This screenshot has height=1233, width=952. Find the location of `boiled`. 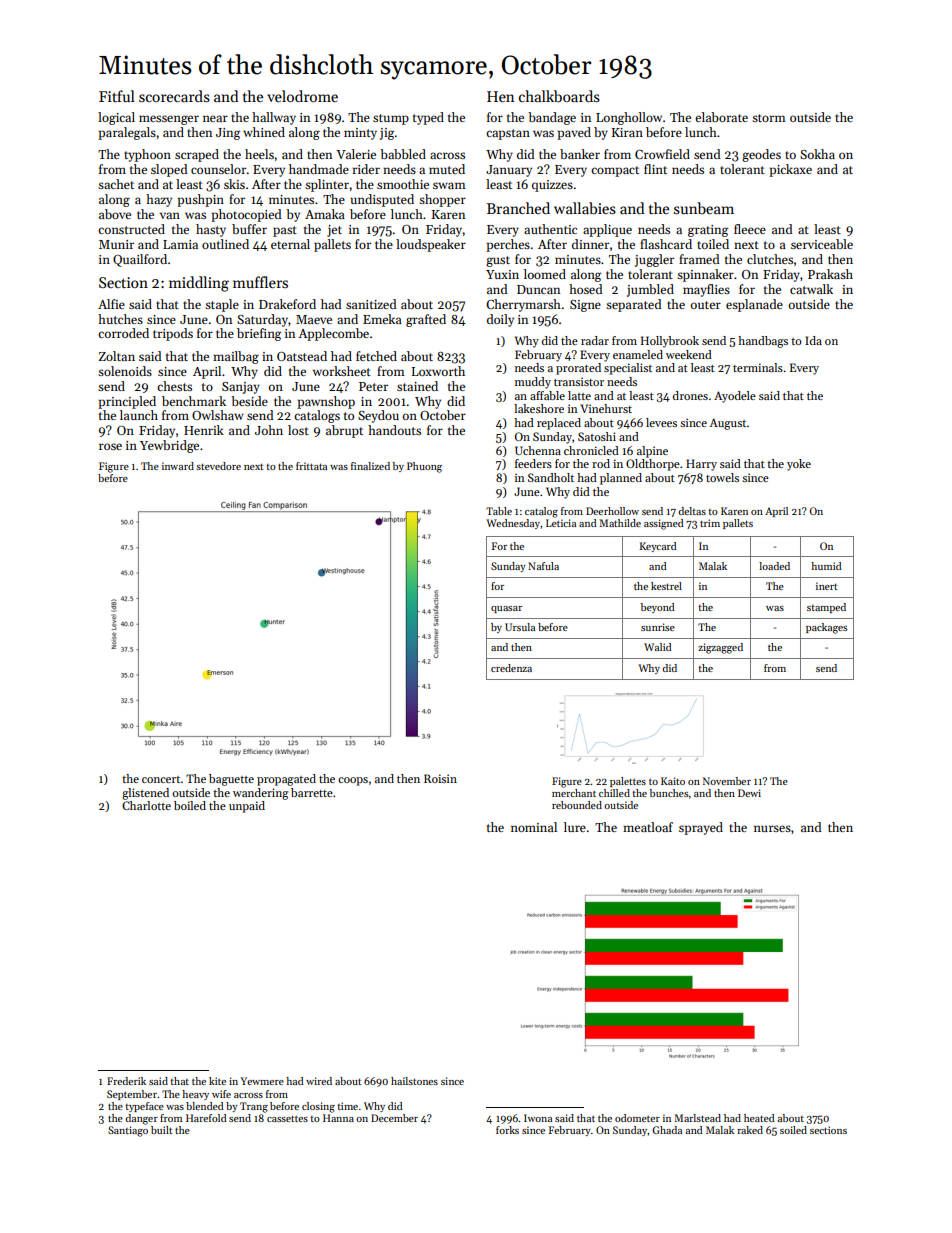

boiled is located at coordinates (190, 805).
